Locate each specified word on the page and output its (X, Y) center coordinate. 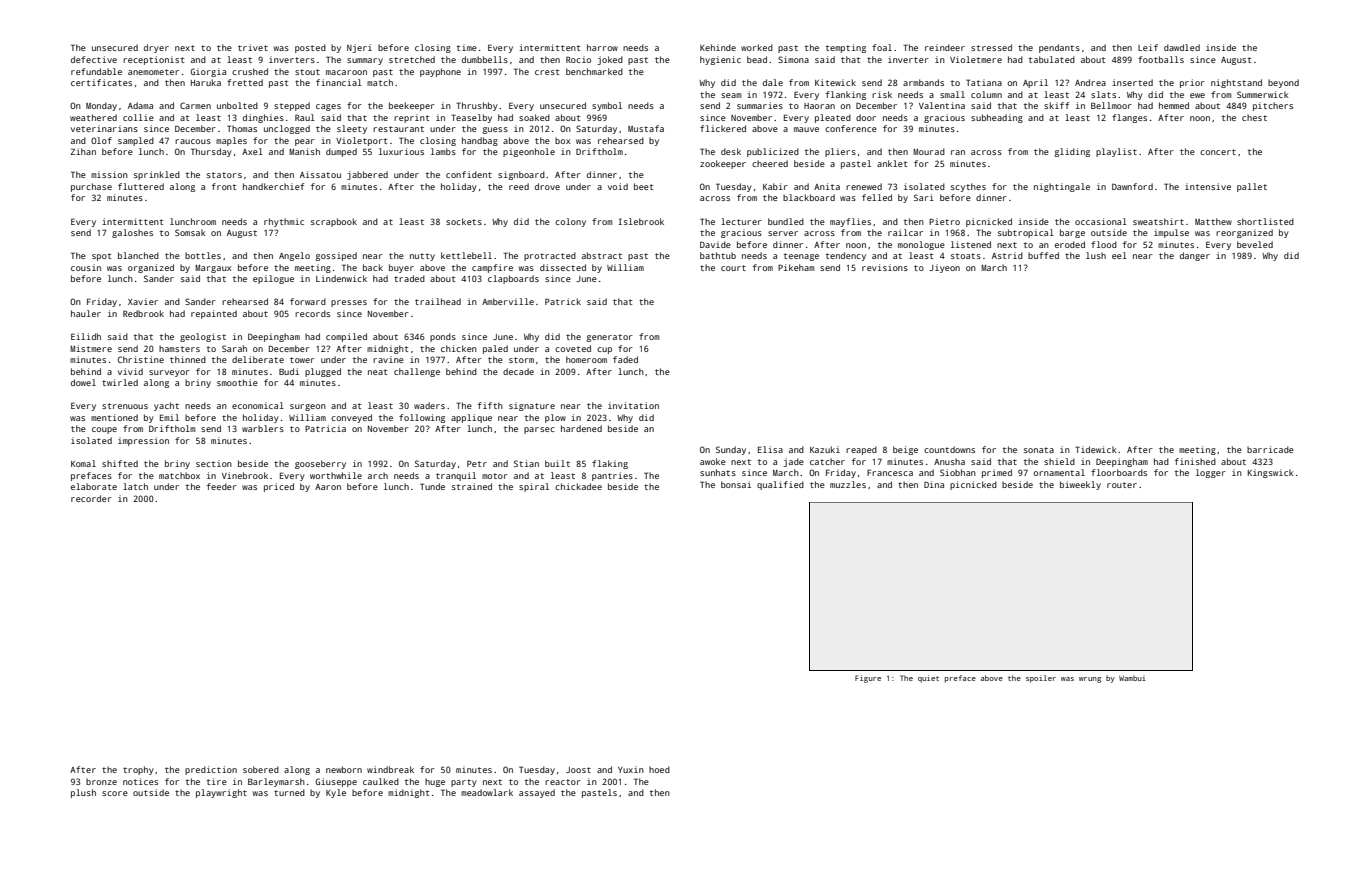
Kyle (336, 793)
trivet (253, 47)
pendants (1059, 48)
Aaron (328, 487)
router (1122, 485)
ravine (388, 359)
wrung (1090, 680)
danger (1195, 256)
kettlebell (466, 255)
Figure (868, 679)
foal (882, 47)
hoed (659, 769)
